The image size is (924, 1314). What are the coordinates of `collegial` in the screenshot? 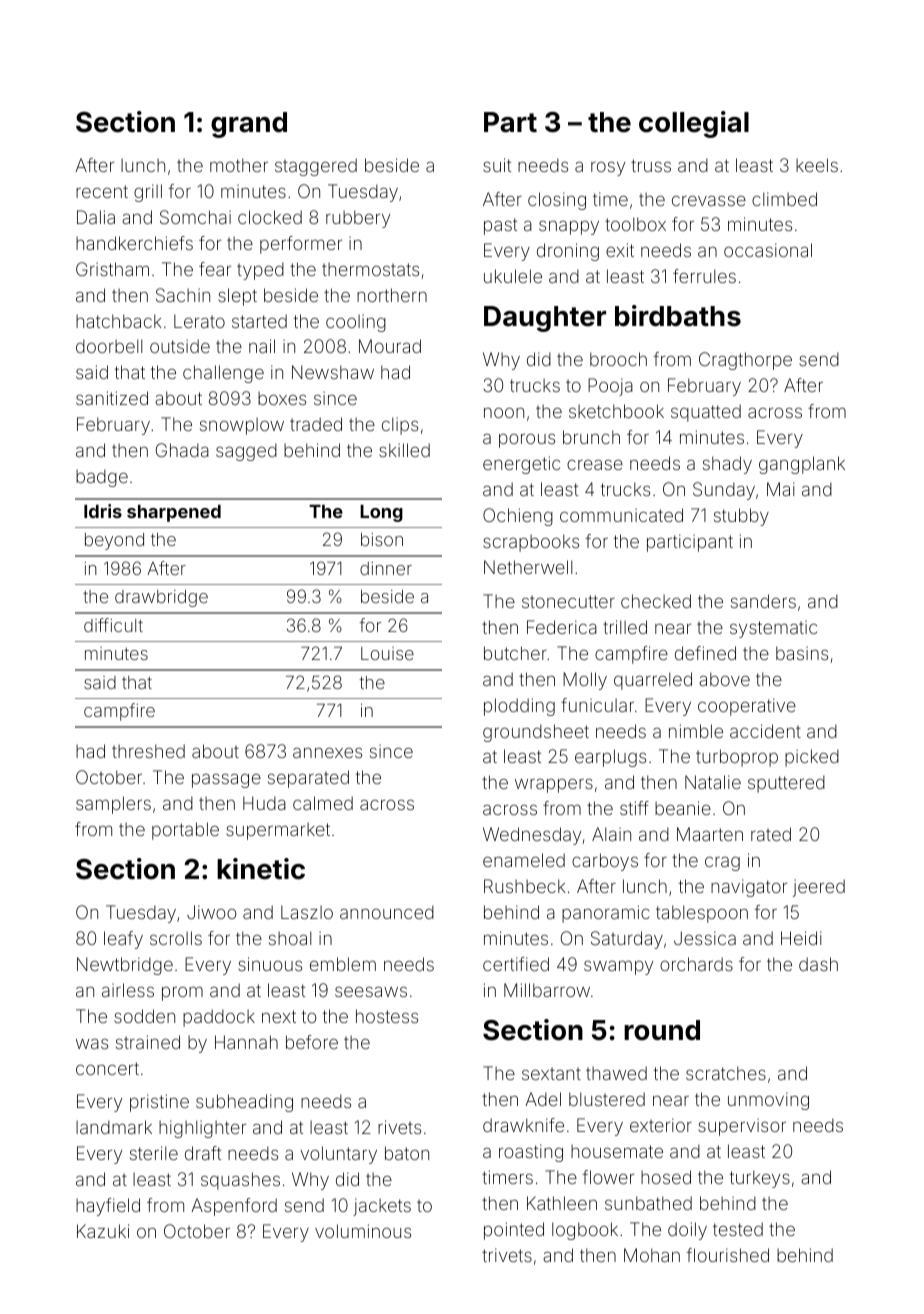 It's located at (694, 124).
